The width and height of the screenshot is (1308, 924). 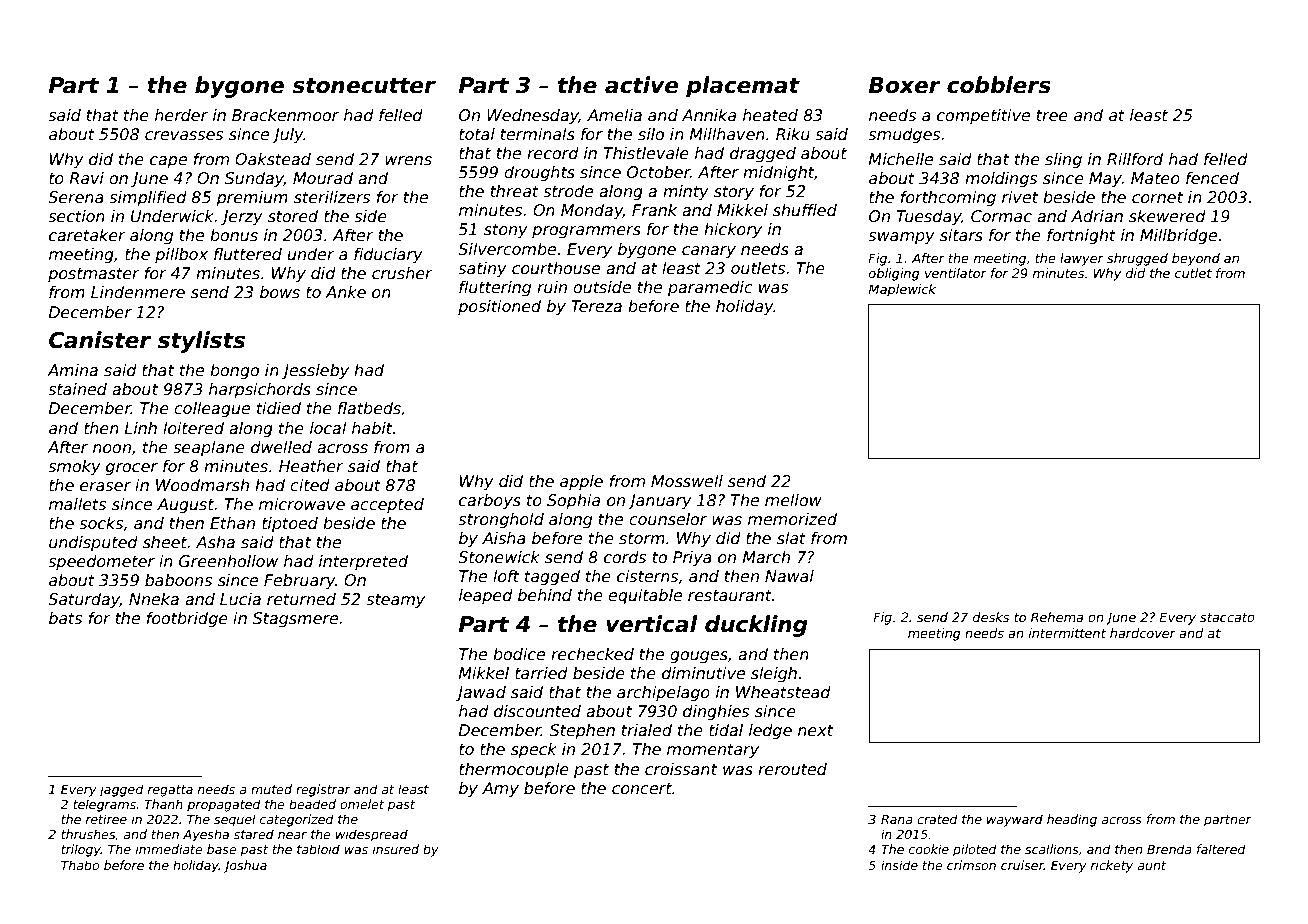 What do you see at coordinates (758, 268) in the screenshot?
I see `outlets` at bounding box center [758, 268].
